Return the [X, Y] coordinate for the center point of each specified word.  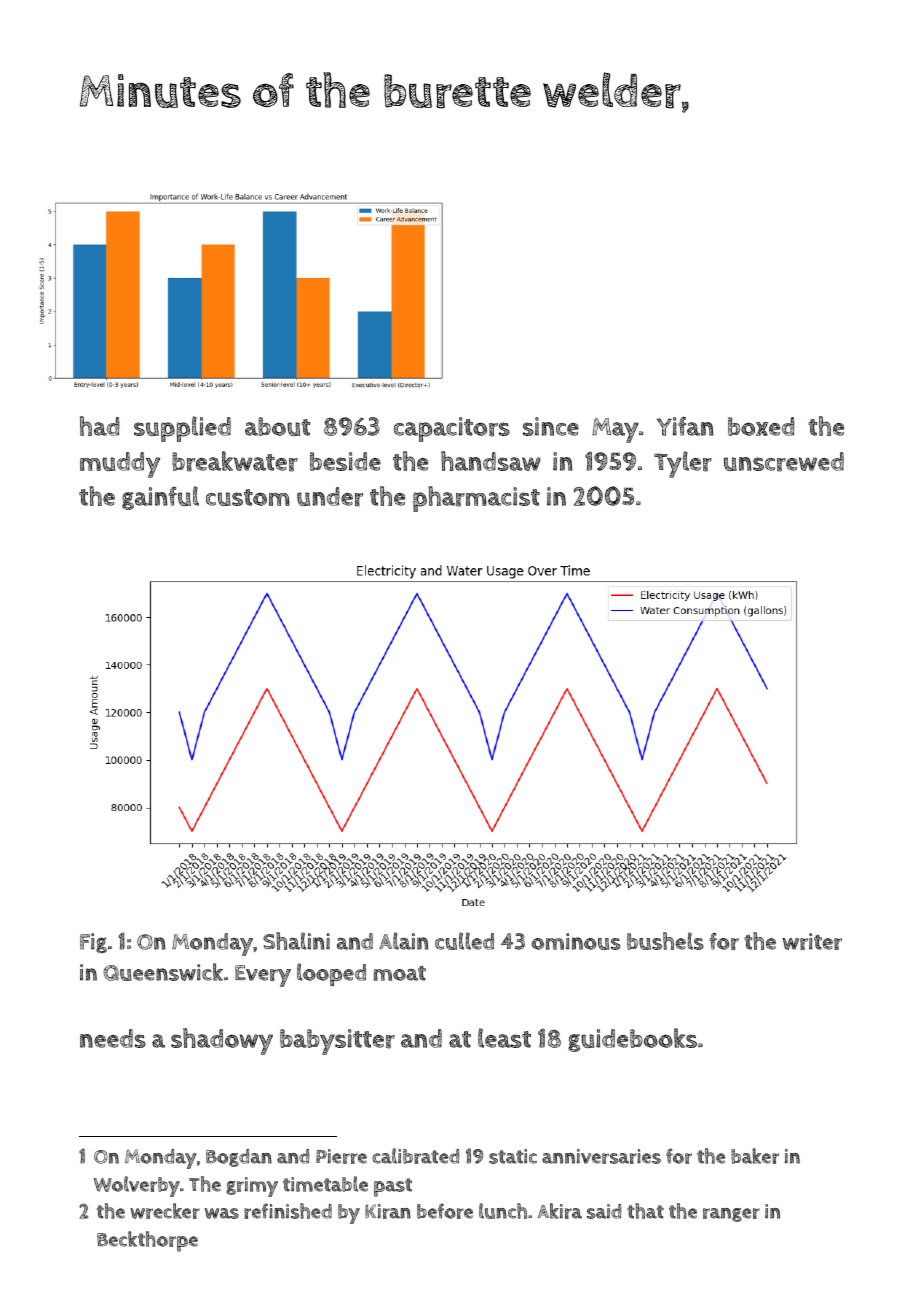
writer [812, 941]
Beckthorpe [147, 1241]
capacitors [452, 429]
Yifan [685, 426]
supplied [182, 429]
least [504, 1038]
